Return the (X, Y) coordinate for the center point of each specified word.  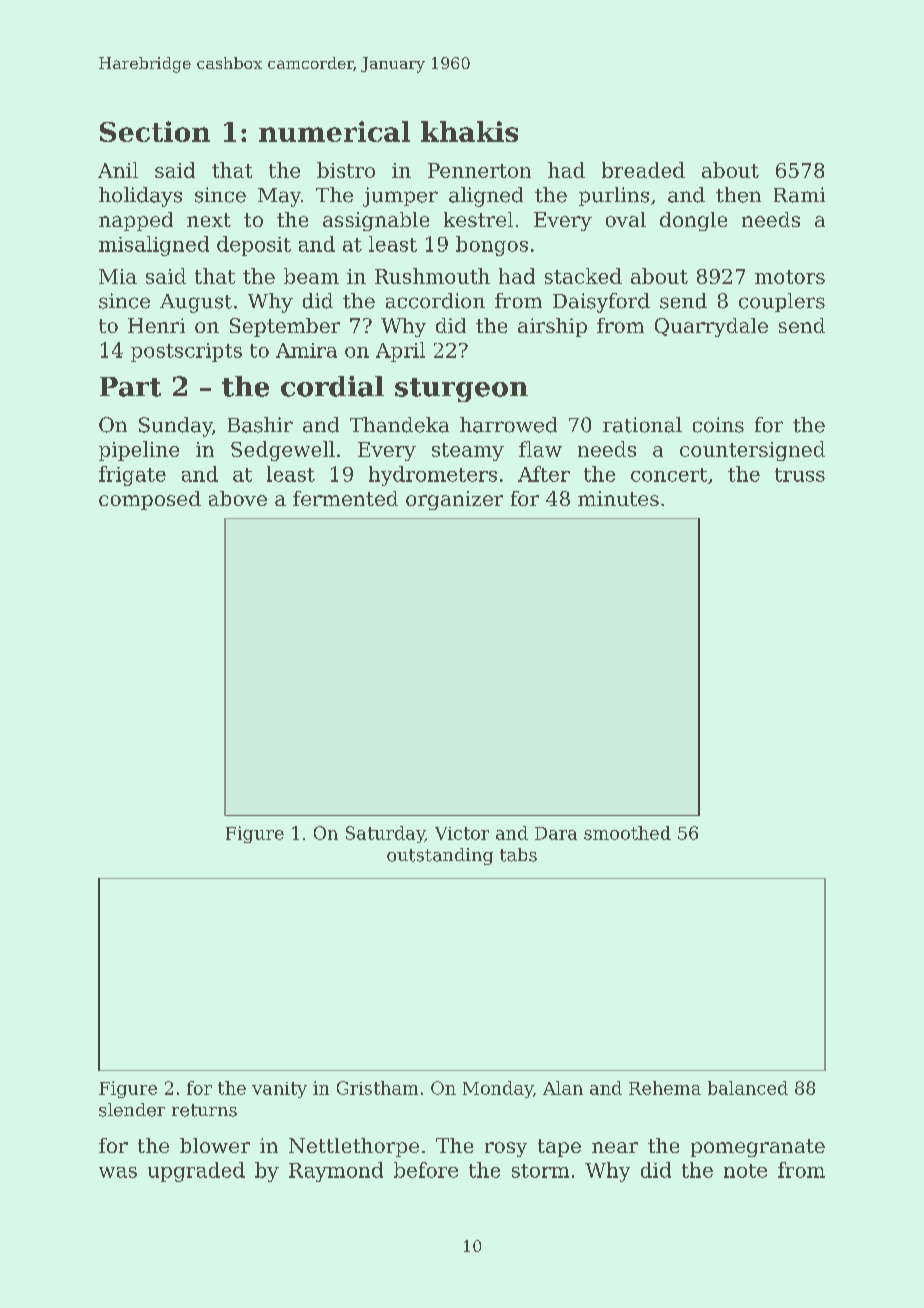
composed (150, 500)
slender (132, 1110)
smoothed (627, 833)
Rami (799, 195)
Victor (462, 833)
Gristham (377, 1088)
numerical (334, 131)
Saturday (385, 834)
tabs (518, 855)
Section (155, 131)
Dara (556, 833)
